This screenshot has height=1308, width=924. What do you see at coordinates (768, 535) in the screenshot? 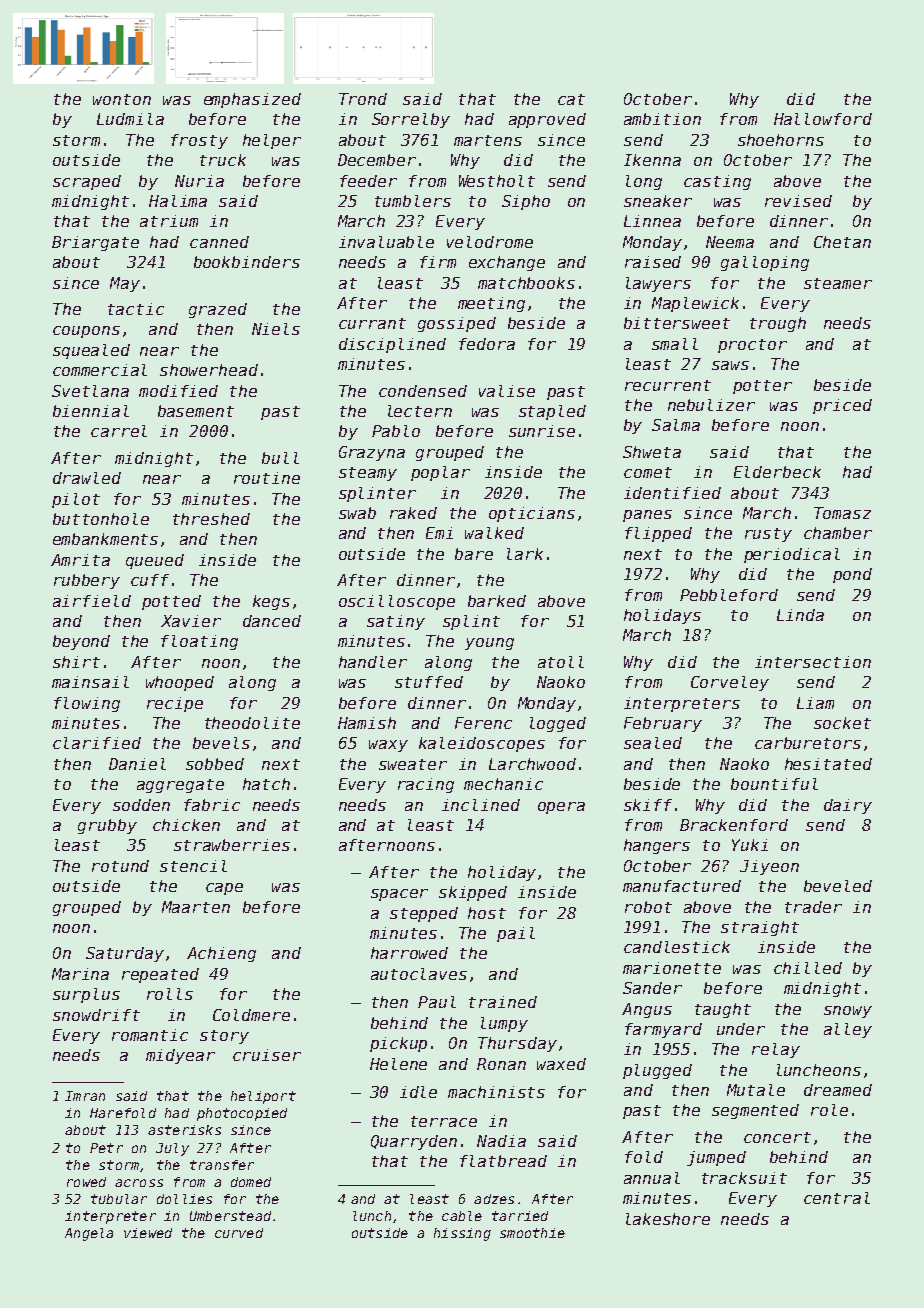
I see `rusty` at bounding box center [768, 535].
